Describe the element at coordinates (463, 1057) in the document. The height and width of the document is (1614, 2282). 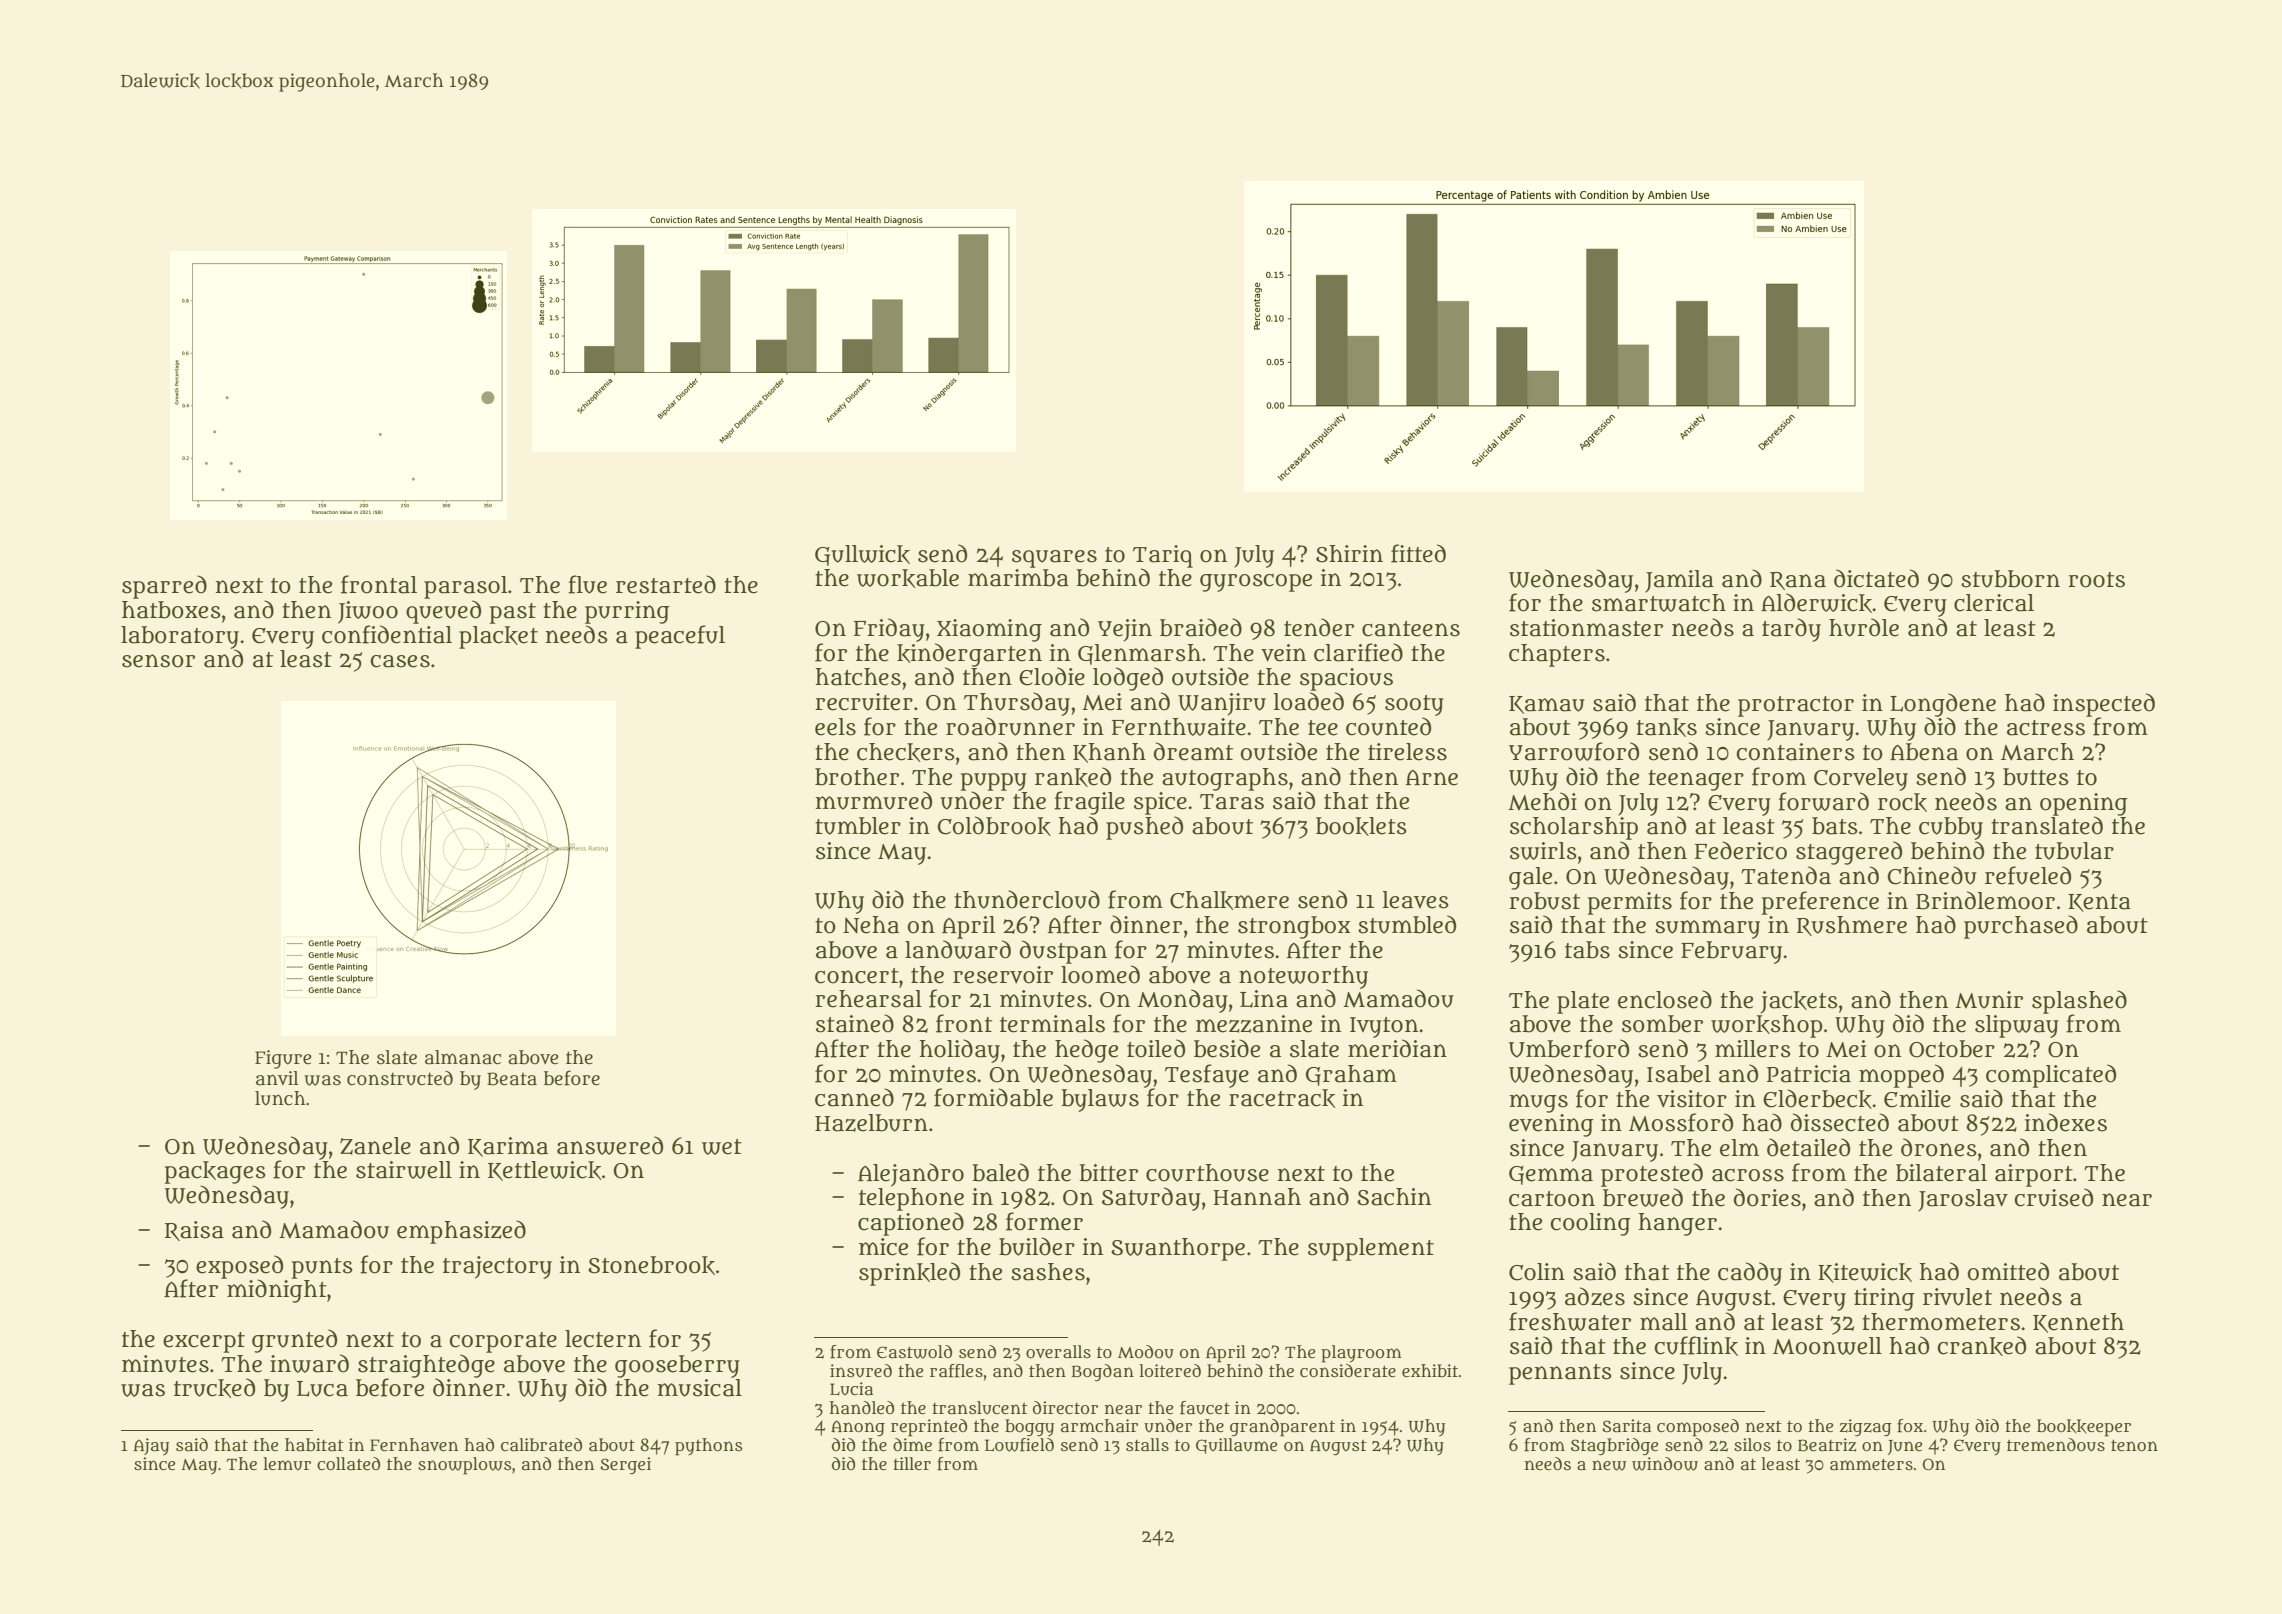
I see `almanac` at that location.
